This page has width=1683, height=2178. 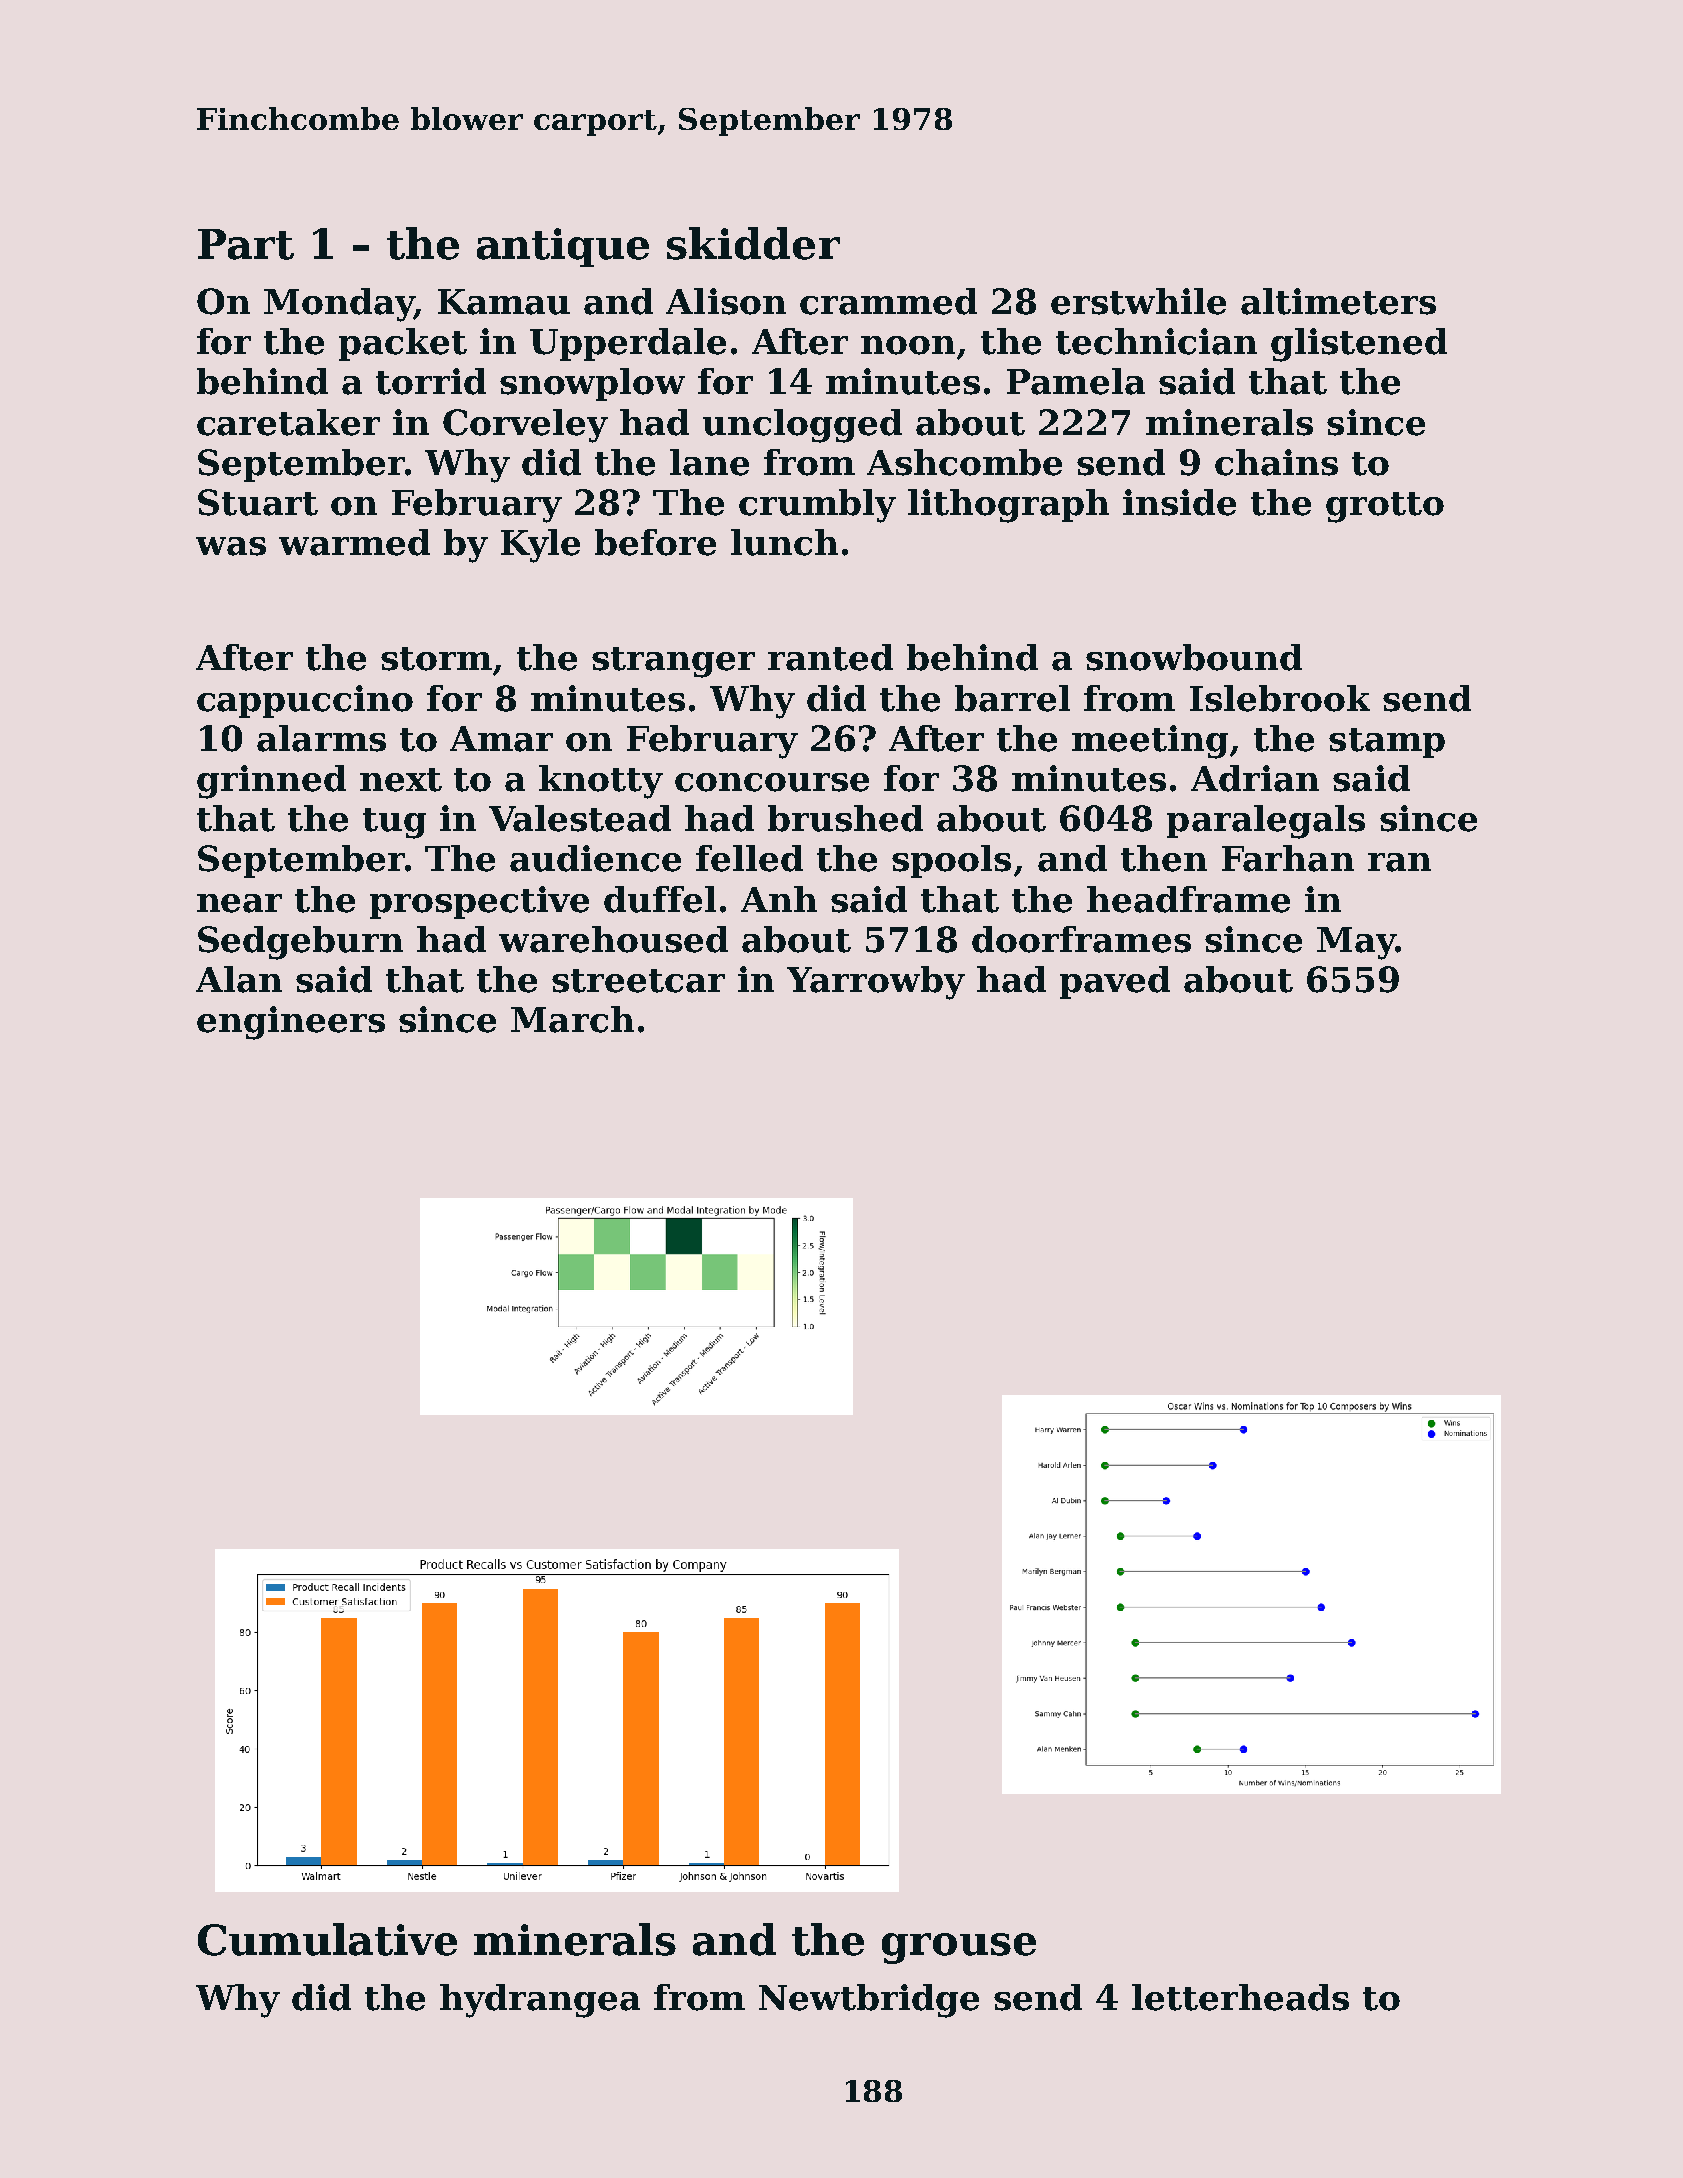 What do you see at coordinates (869, 2001) in the page?
I see `Newtbridge` at bounding box center [869, 2001].
